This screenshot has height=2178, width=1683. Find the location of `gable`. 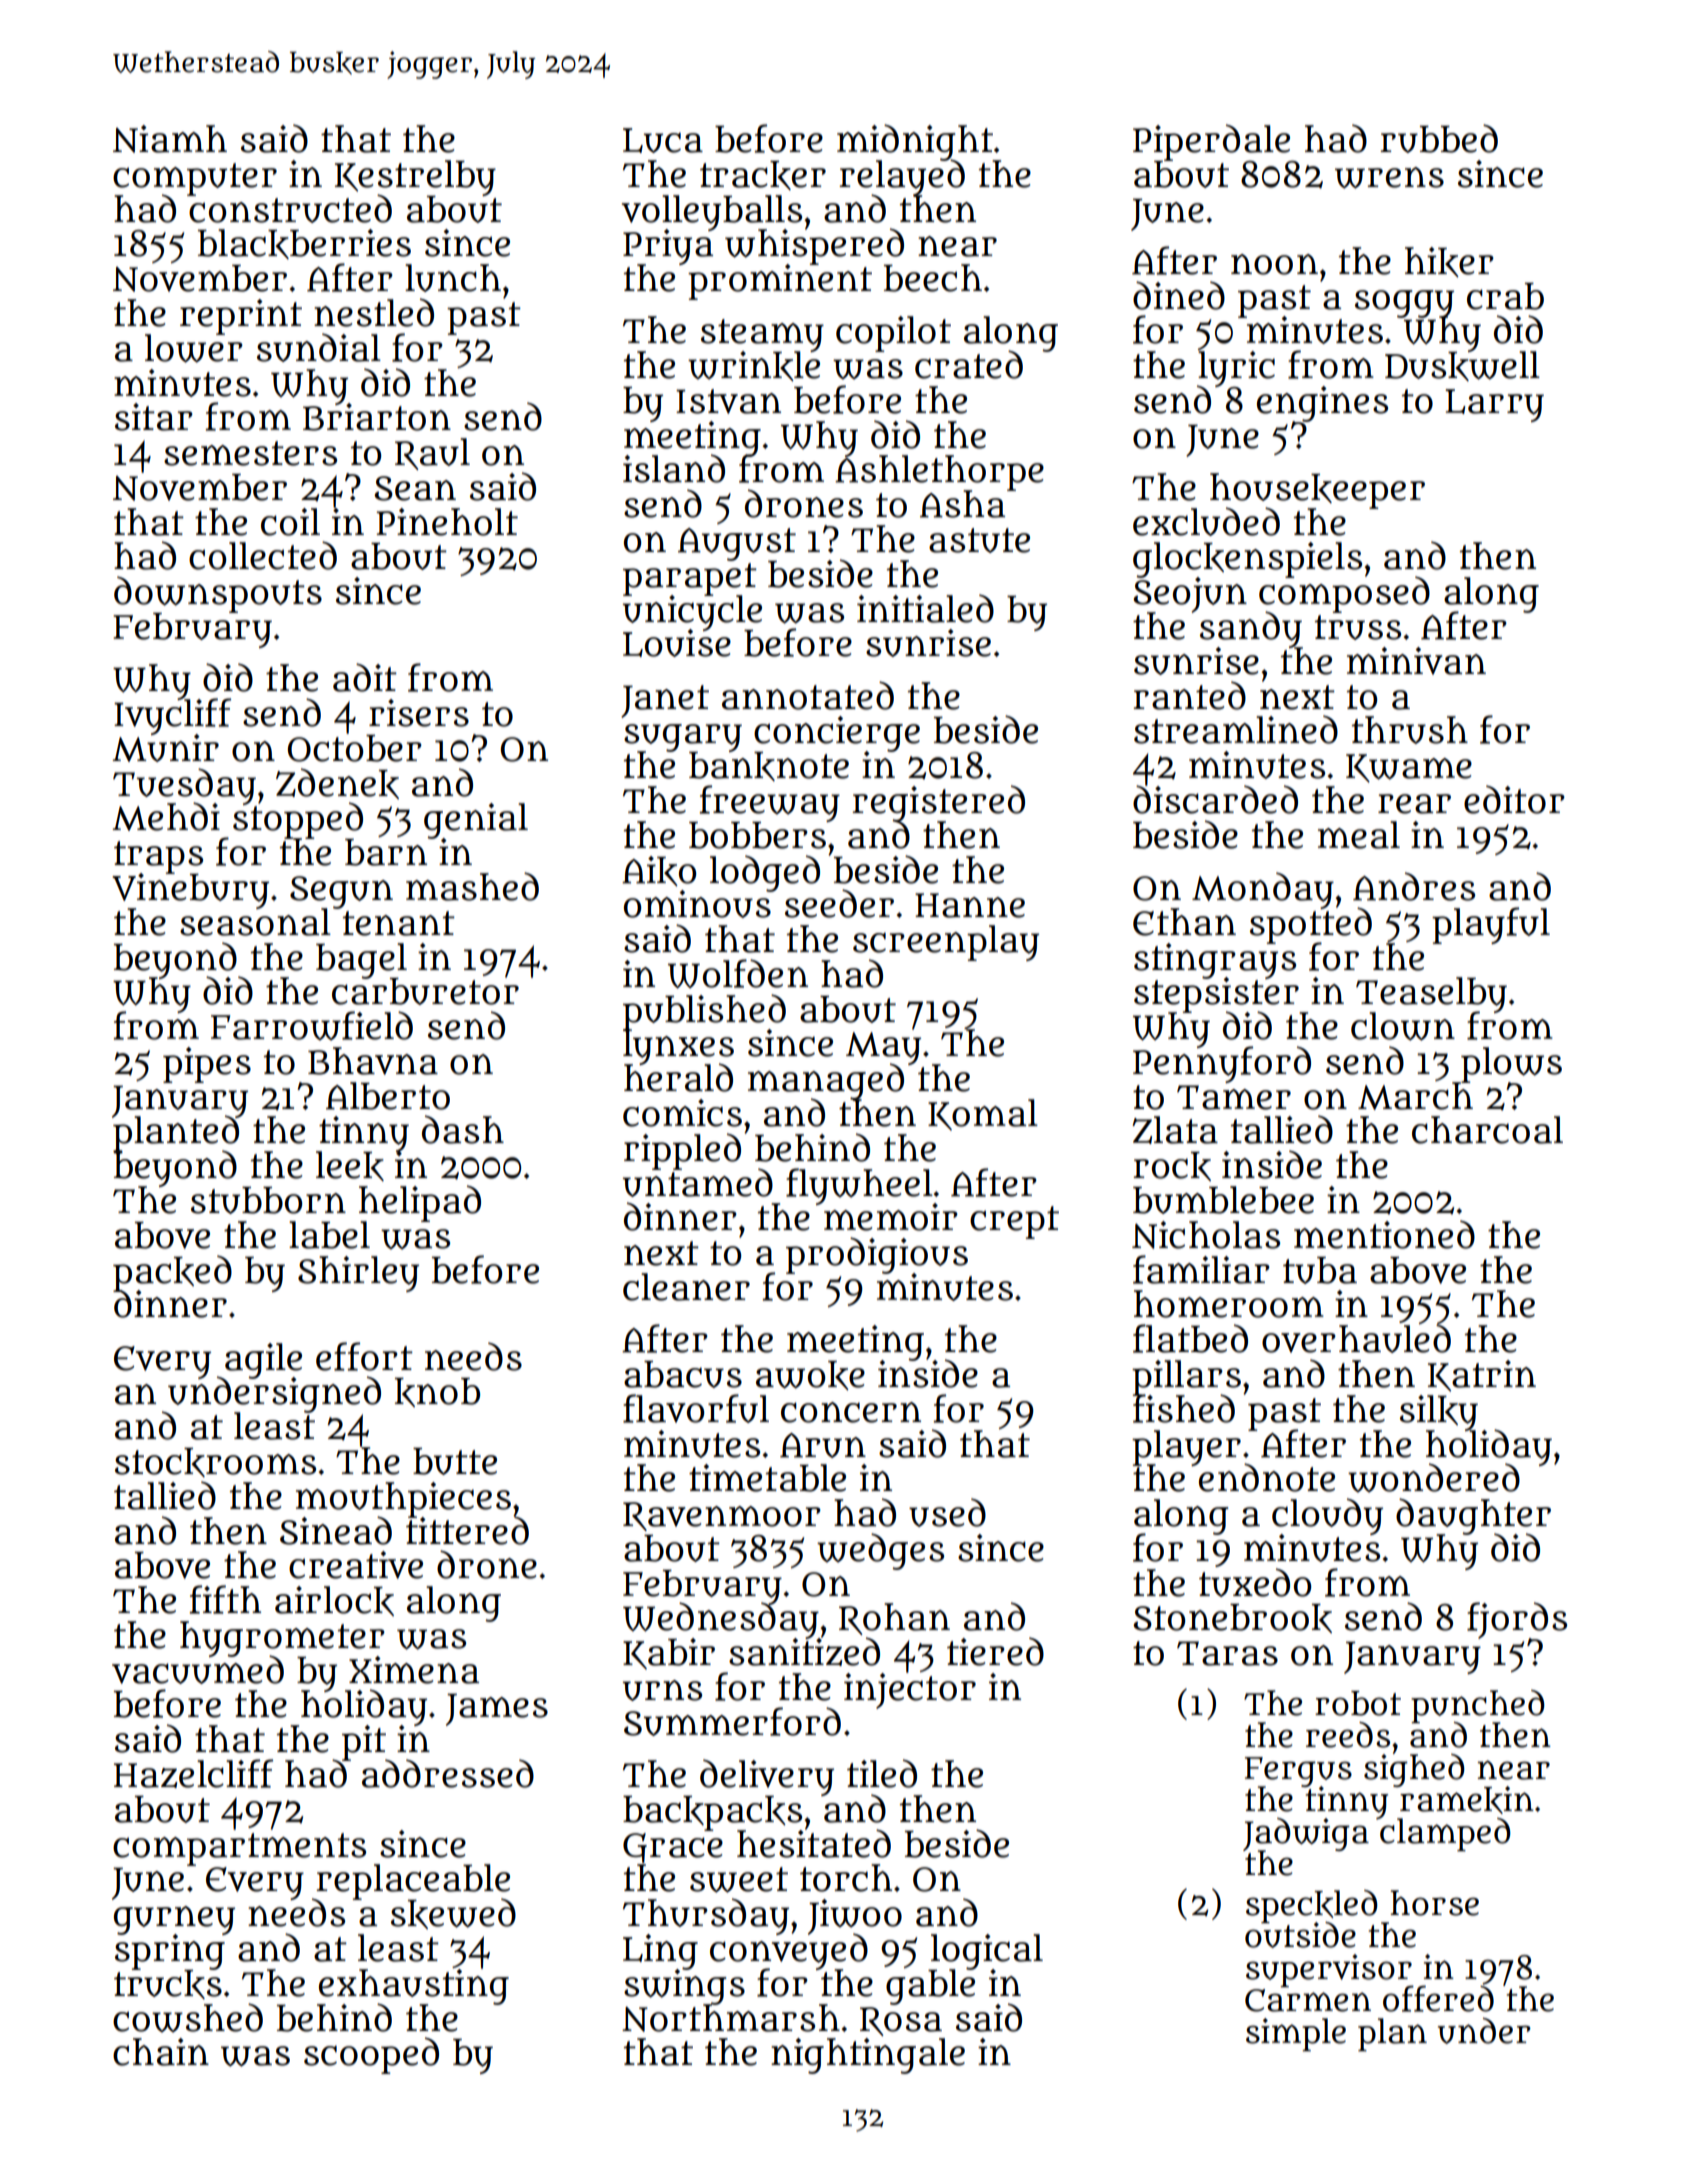

gable is located at coordinates (930, 1987).
